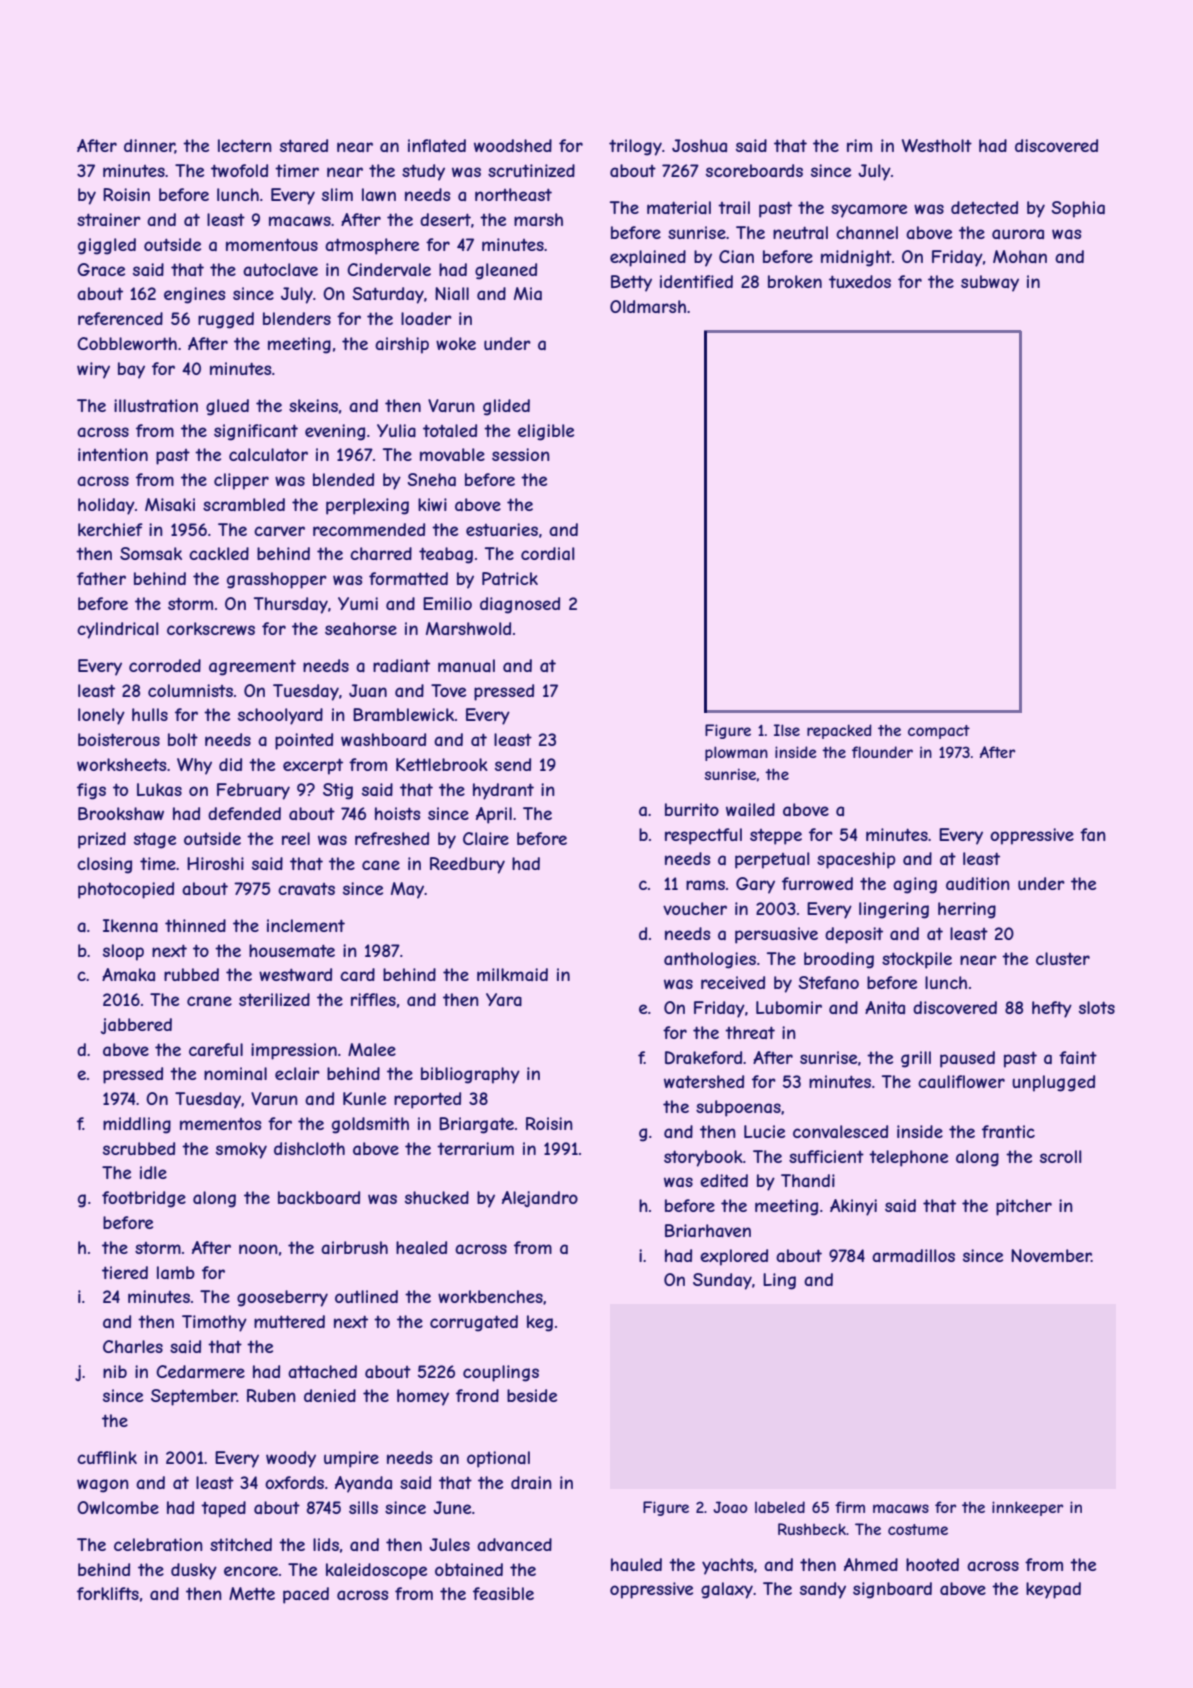  Describe the element at coordinates (127, 343) in the document. I see `Cobbleworth` at that location.
